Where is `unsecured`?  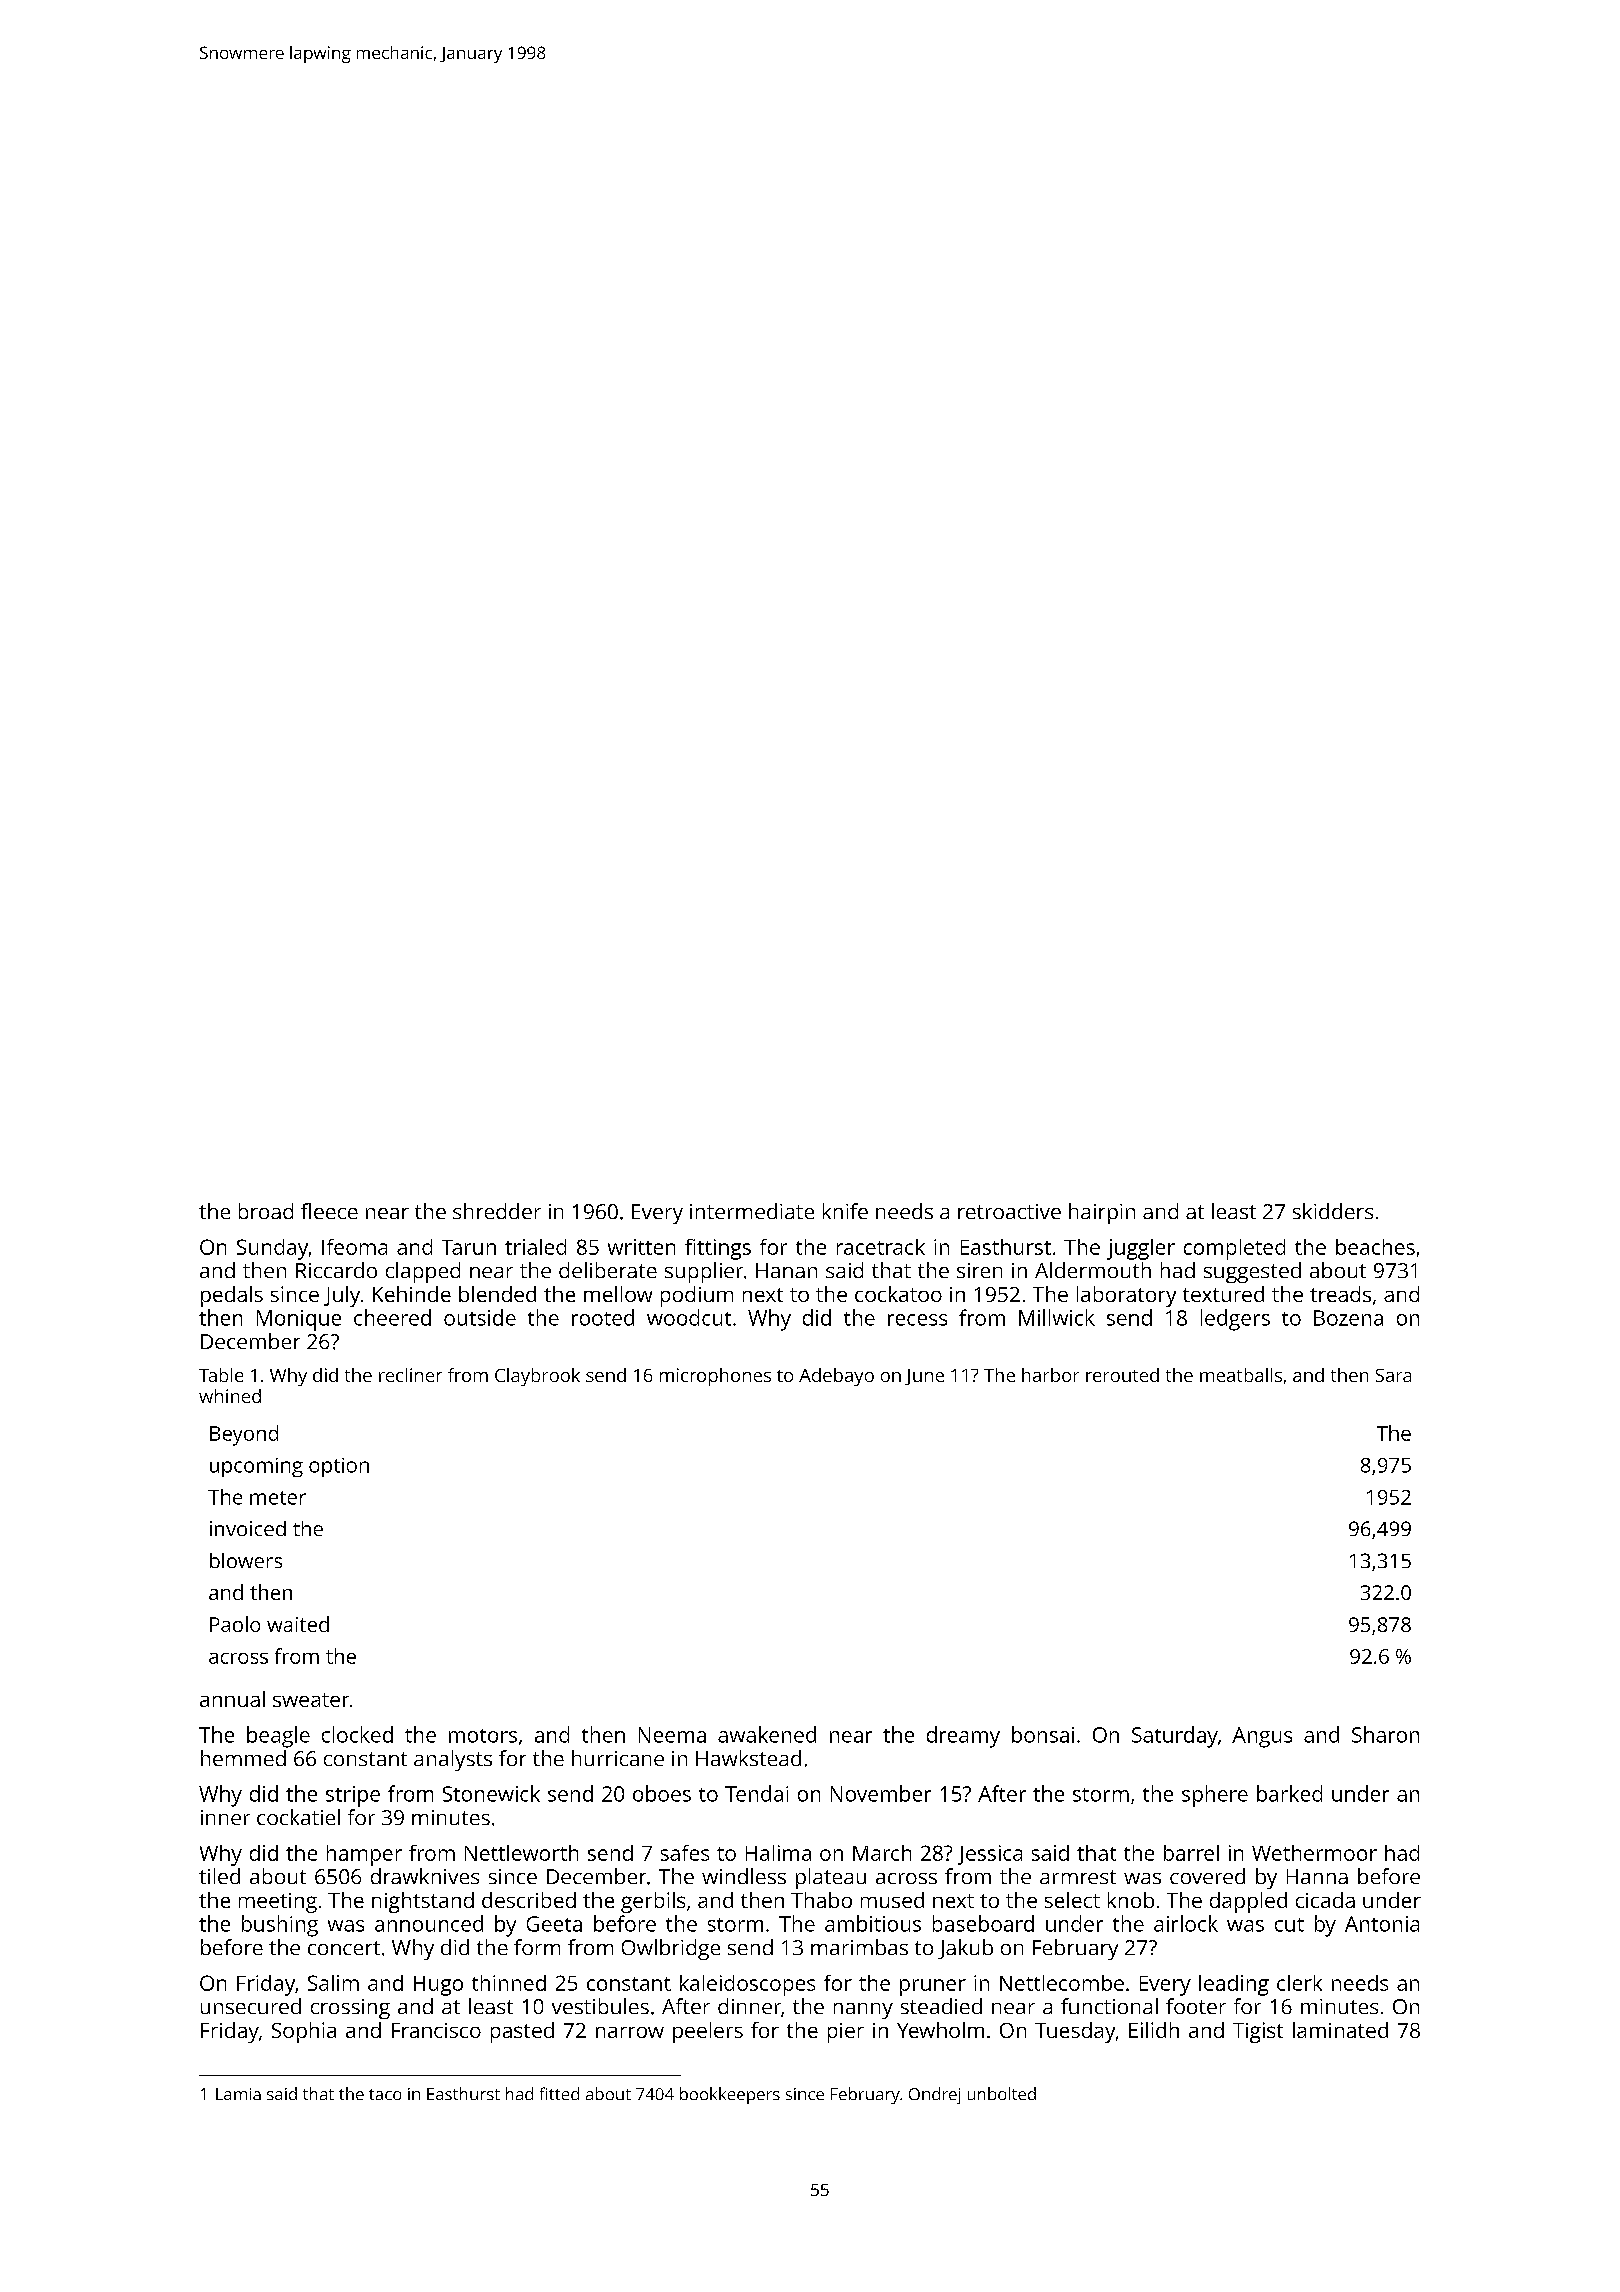
unsecured is located at coordinates (251, 2006).
